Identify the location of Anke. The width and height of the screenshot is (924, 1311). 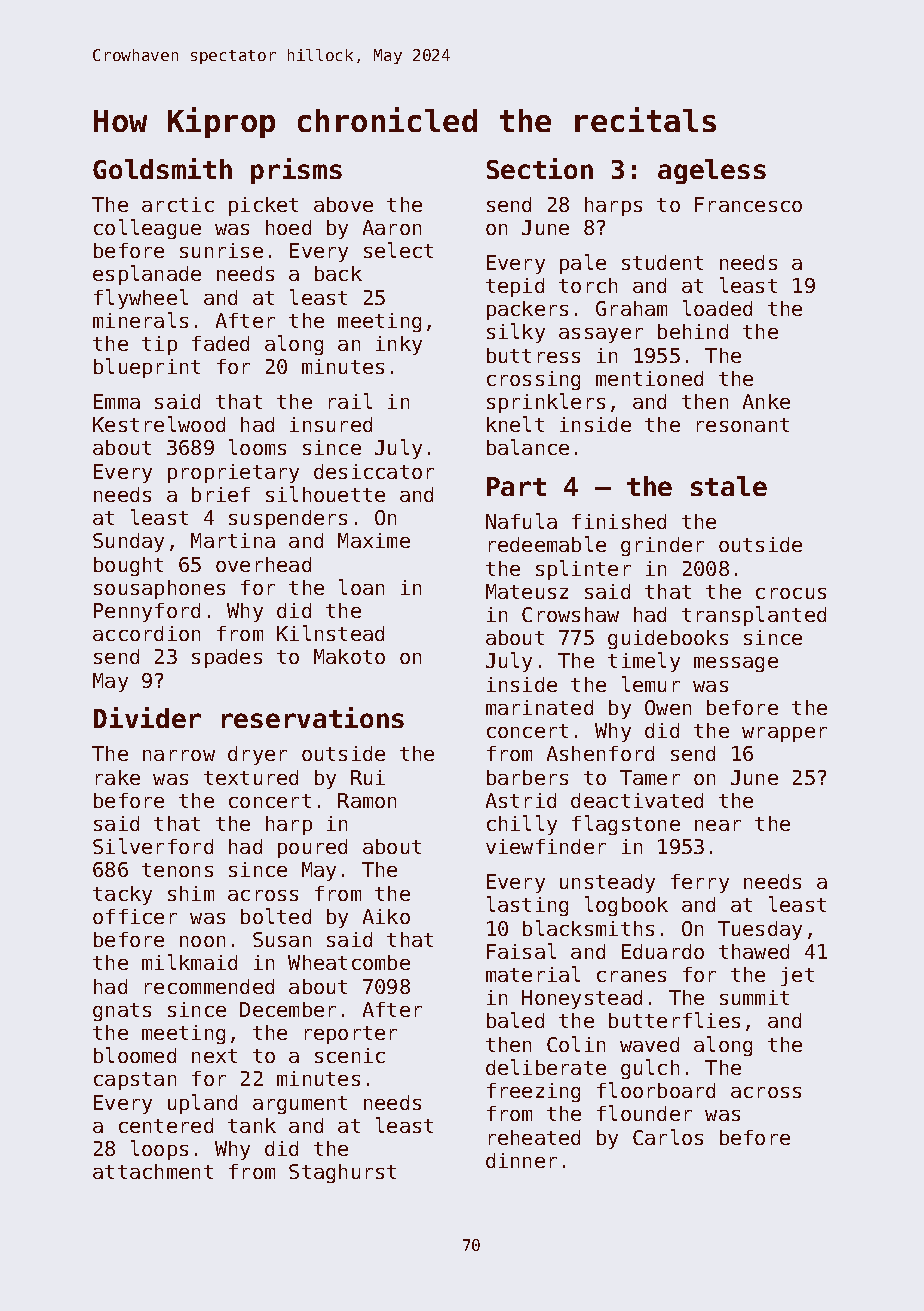
(766, 401).
